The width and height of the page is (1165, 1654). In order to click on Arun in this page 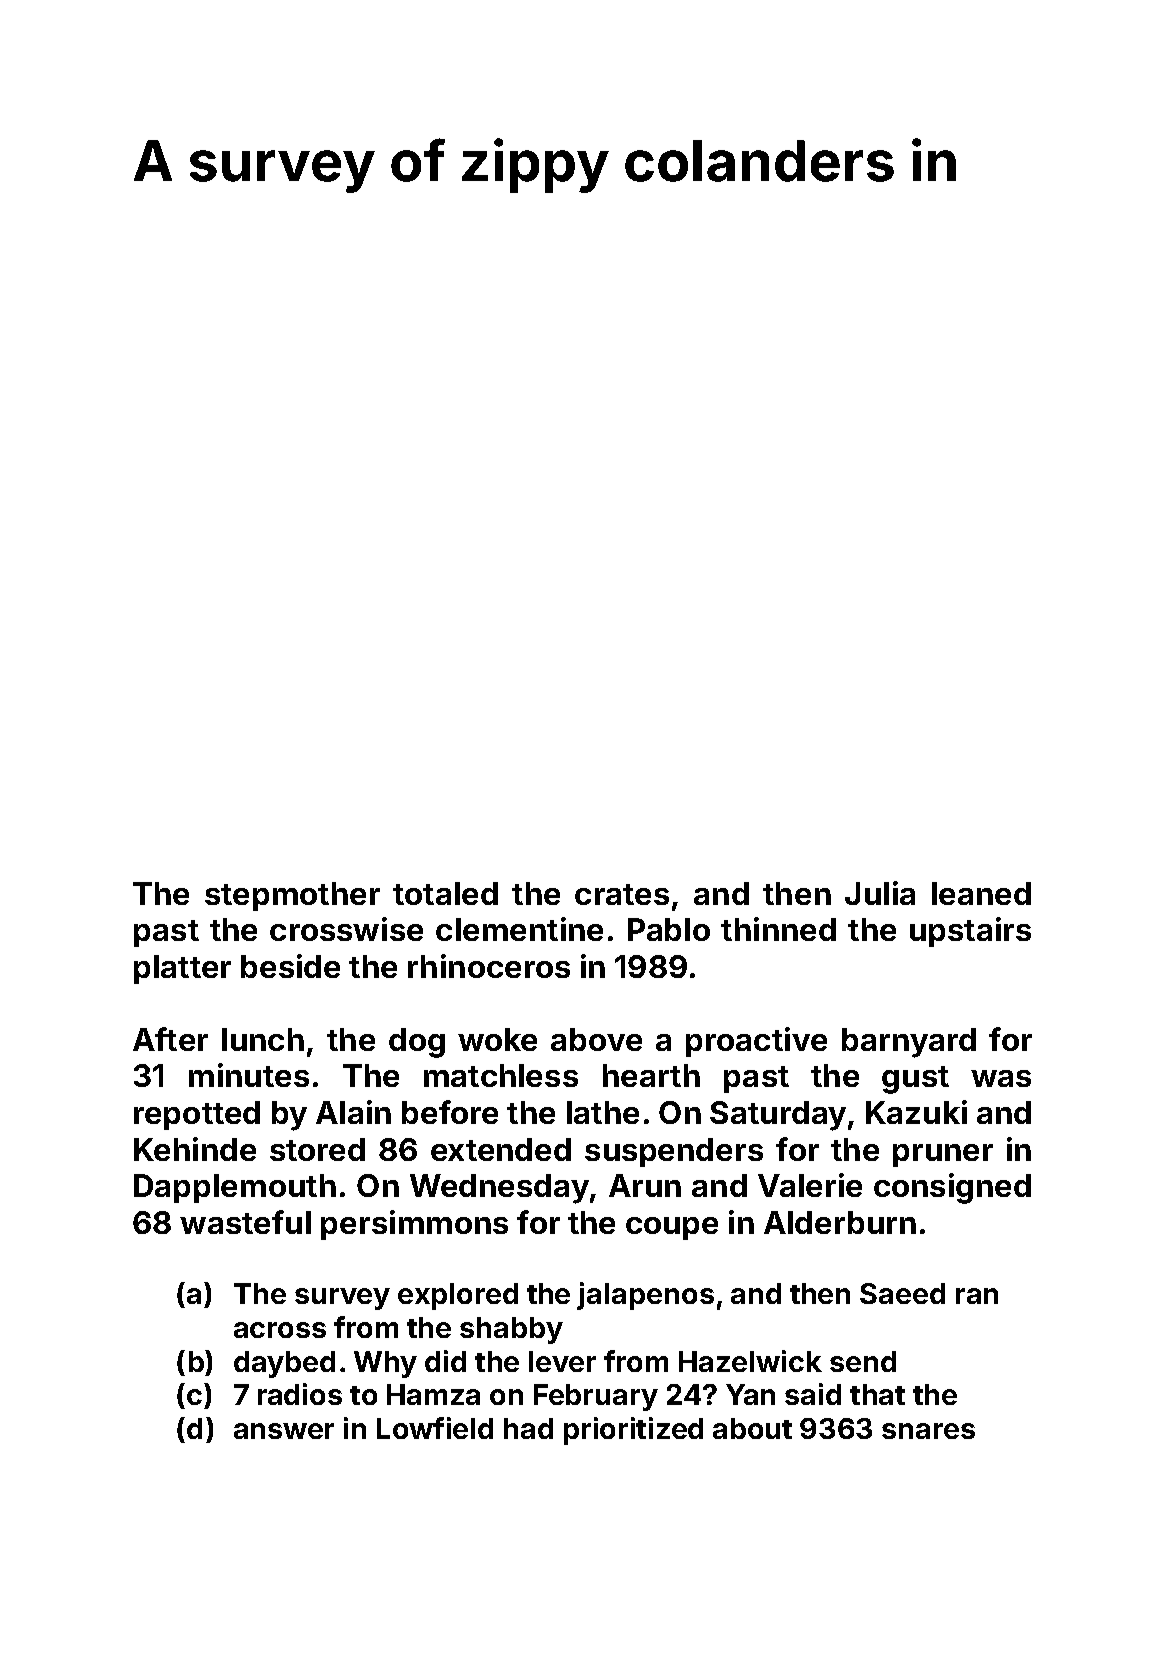, I will do `click(645, 1185)`.
